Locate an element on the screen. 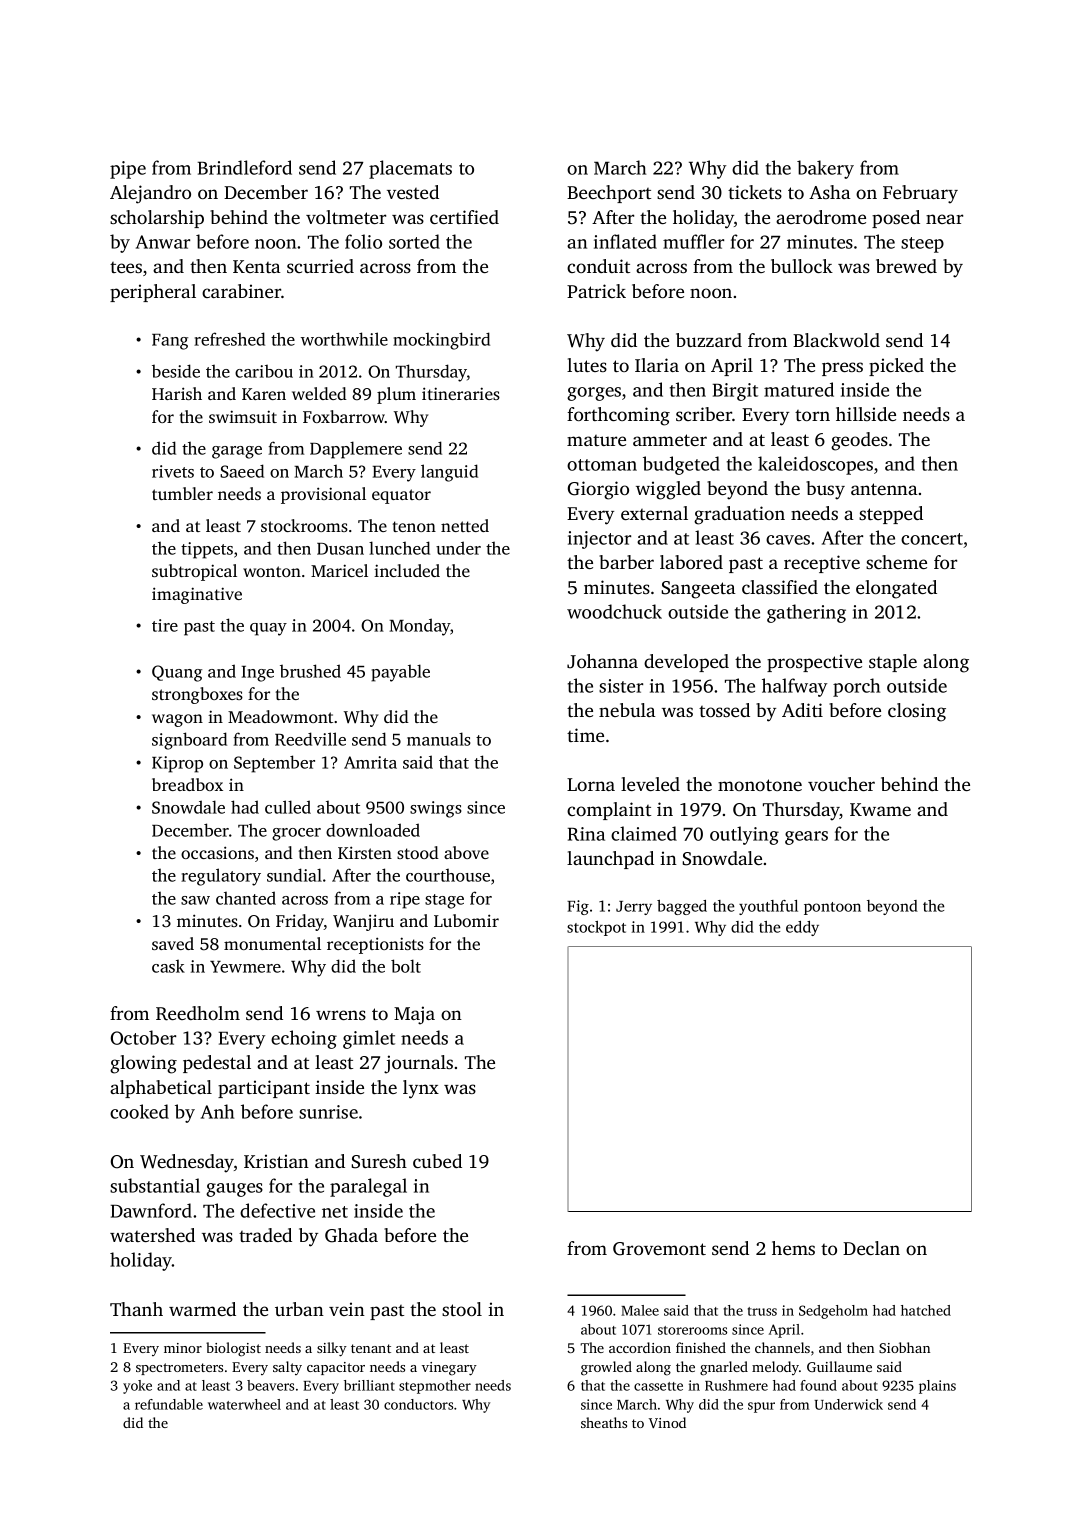  mockingbird is located at coordinates (441, 341).
